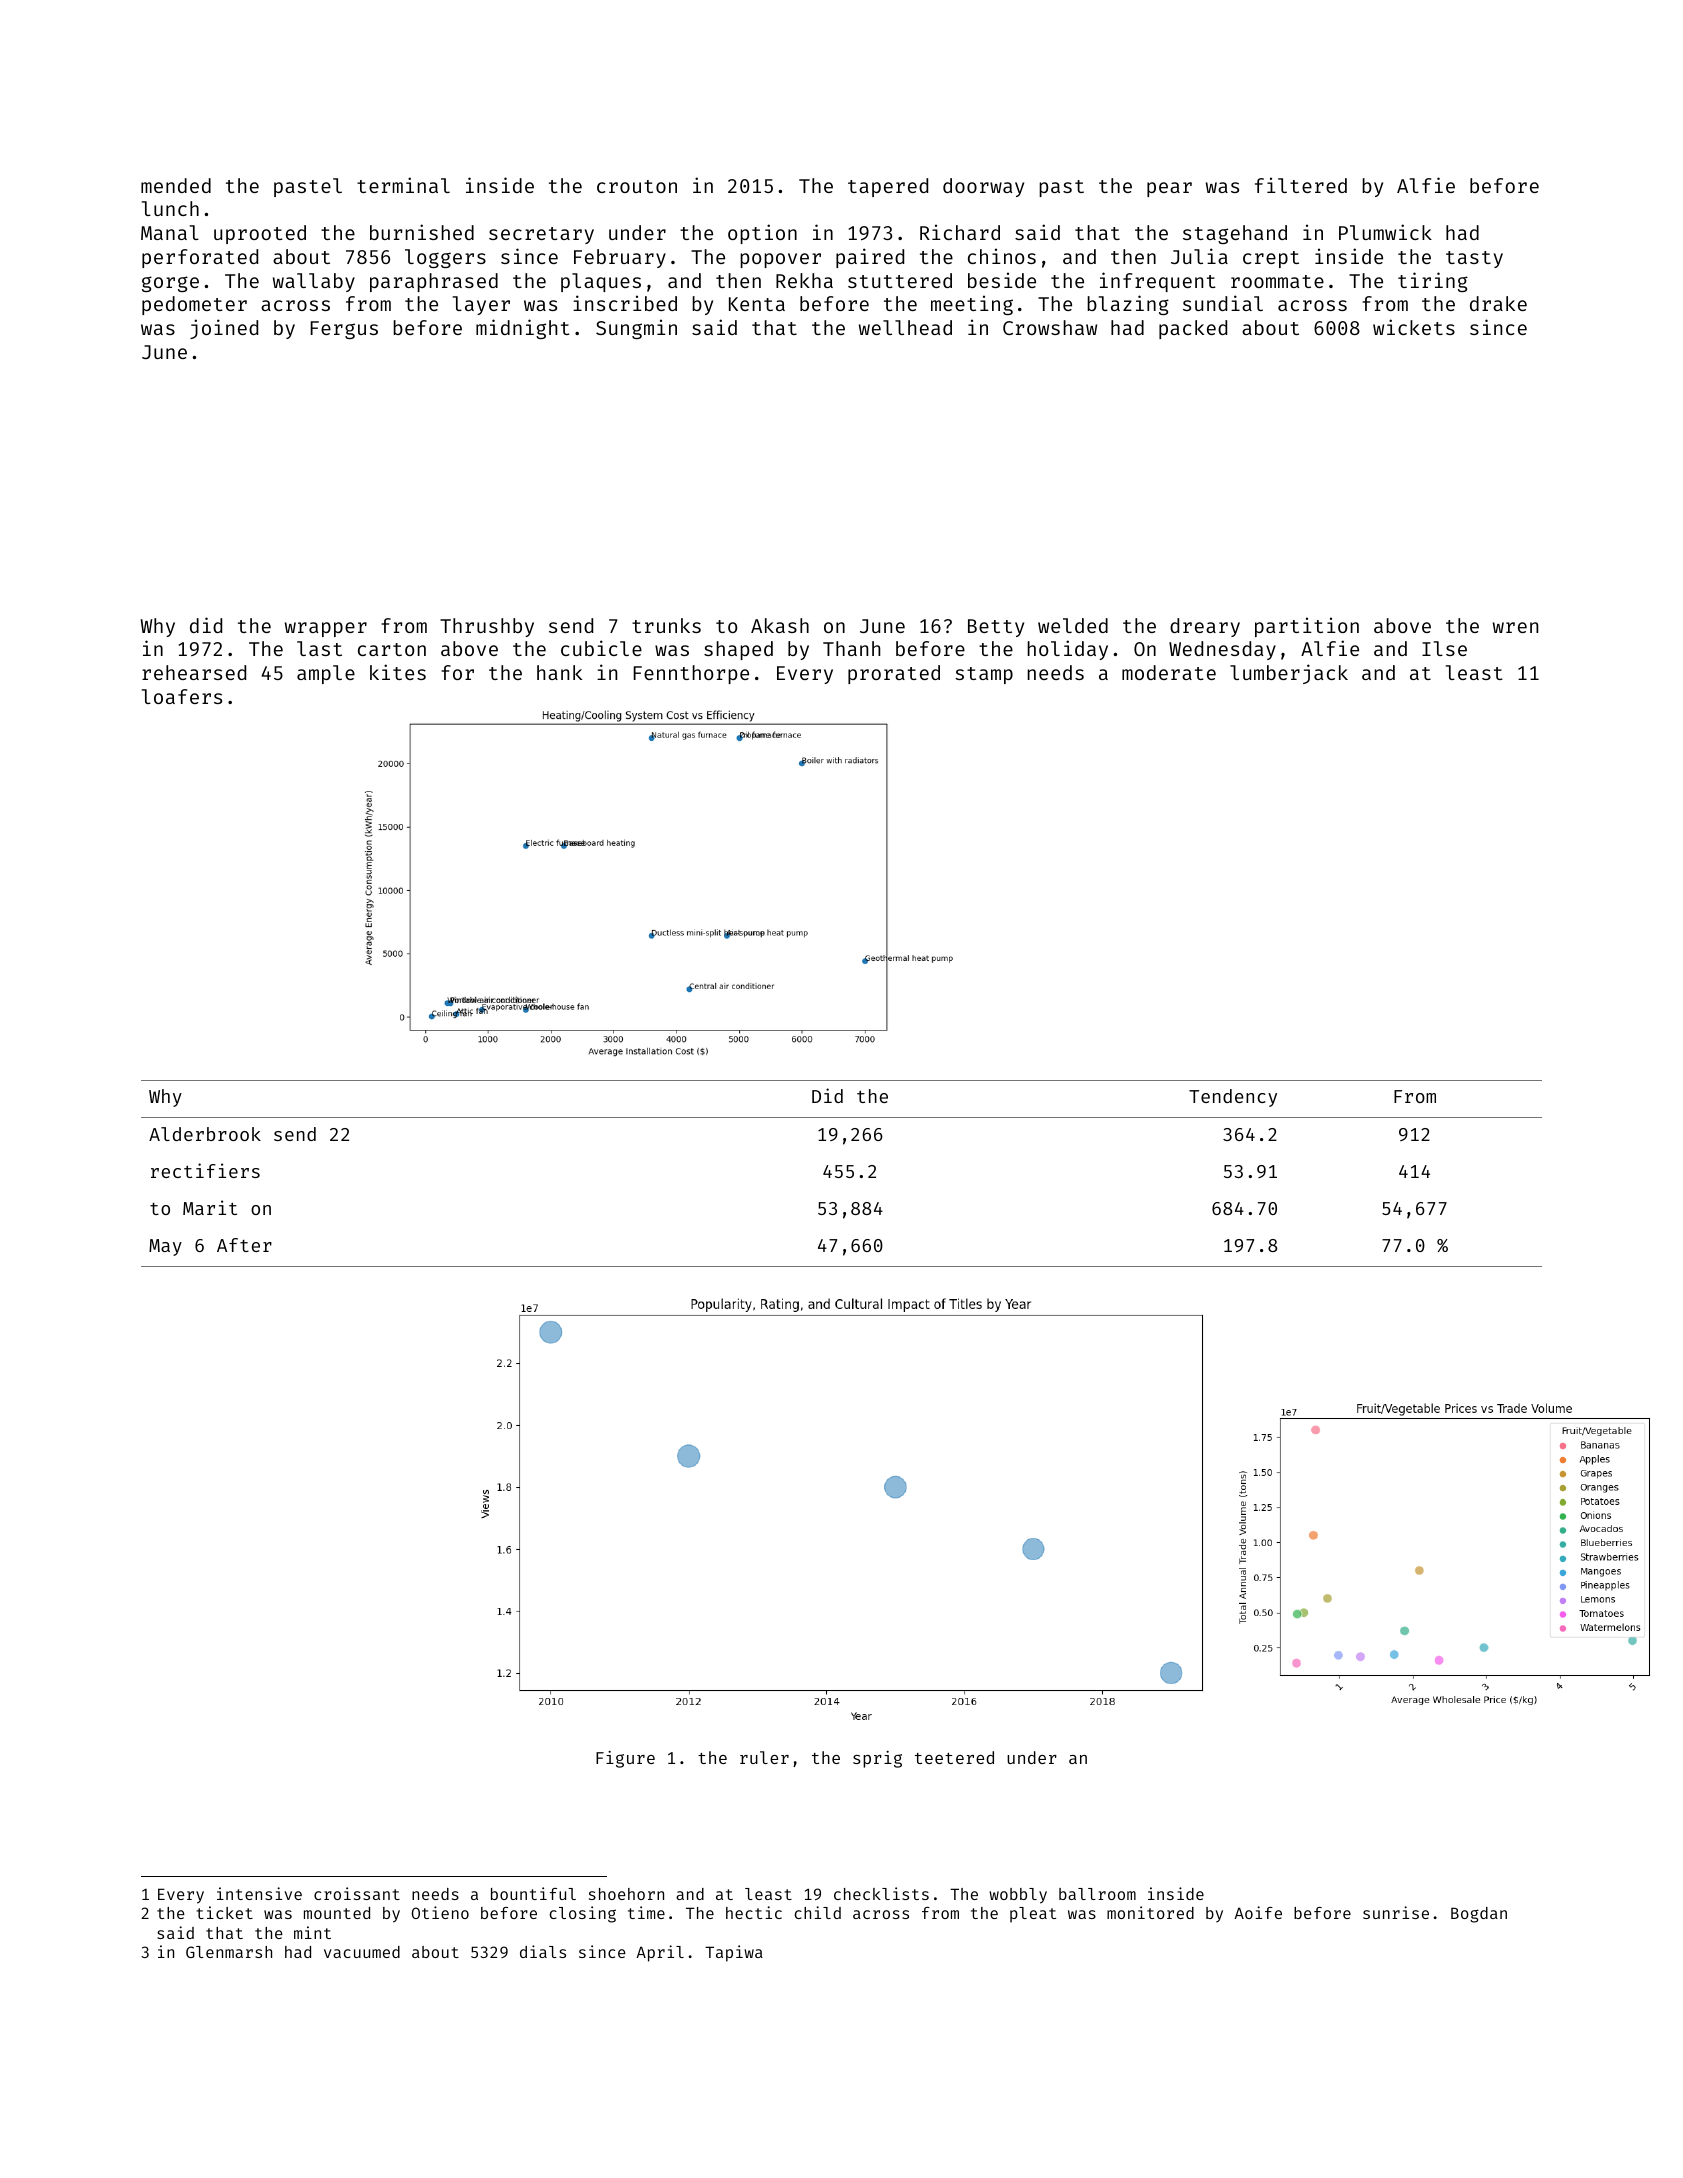  What do you see at coordinates (1018, 1896) in the image?
I see `wobbly` at bounding box center [1018, 1896].
